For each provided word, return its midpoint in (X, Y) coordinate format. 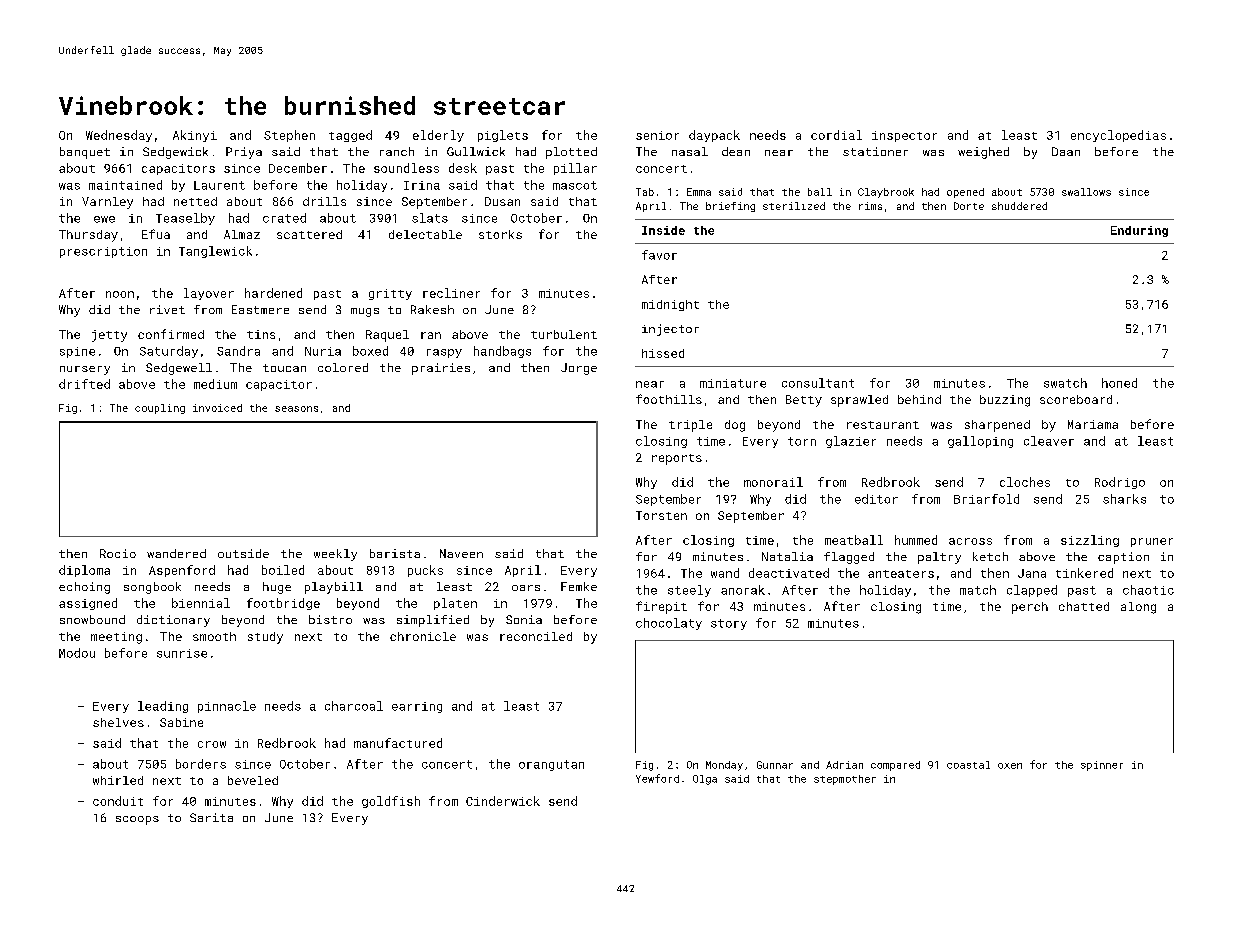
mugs (365, 312)
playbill (334, 588)
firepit (661, 607)
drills (324, 201)
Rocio (118, 553)
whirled (118, 780)
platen (455, 604)
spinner (1102, 766)
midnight (670, 305)
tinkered (1084, 573)
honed (1119, 383)
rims (870, 206)
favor (659, 255)
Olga (705, 780)
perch (1030, 608)
